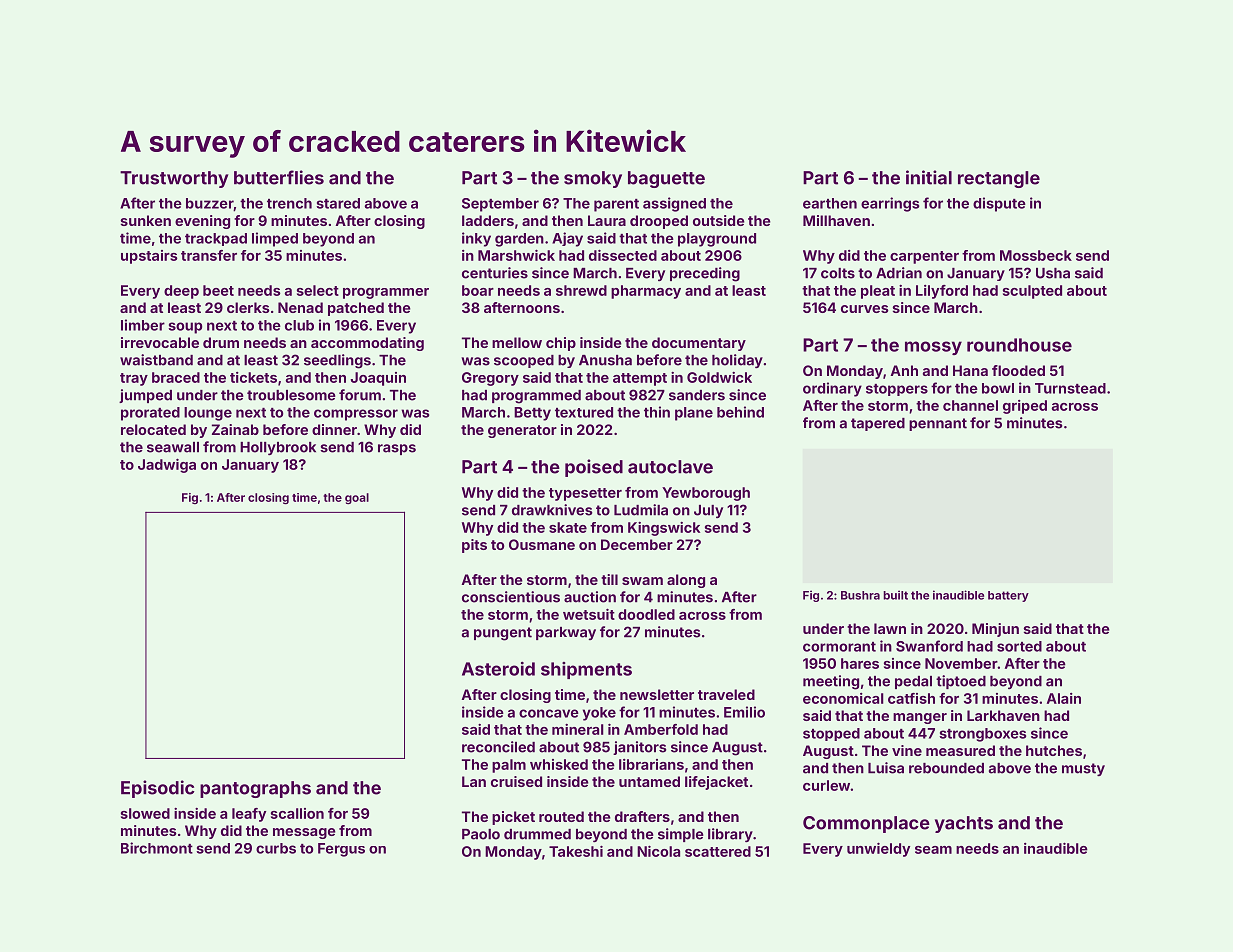 Image resolution: width=1233 pixels, height=952 pixels. What do you see at coordinates (899, 273) in the document?
I see `Adrian` at bounding box center [899, 273].
